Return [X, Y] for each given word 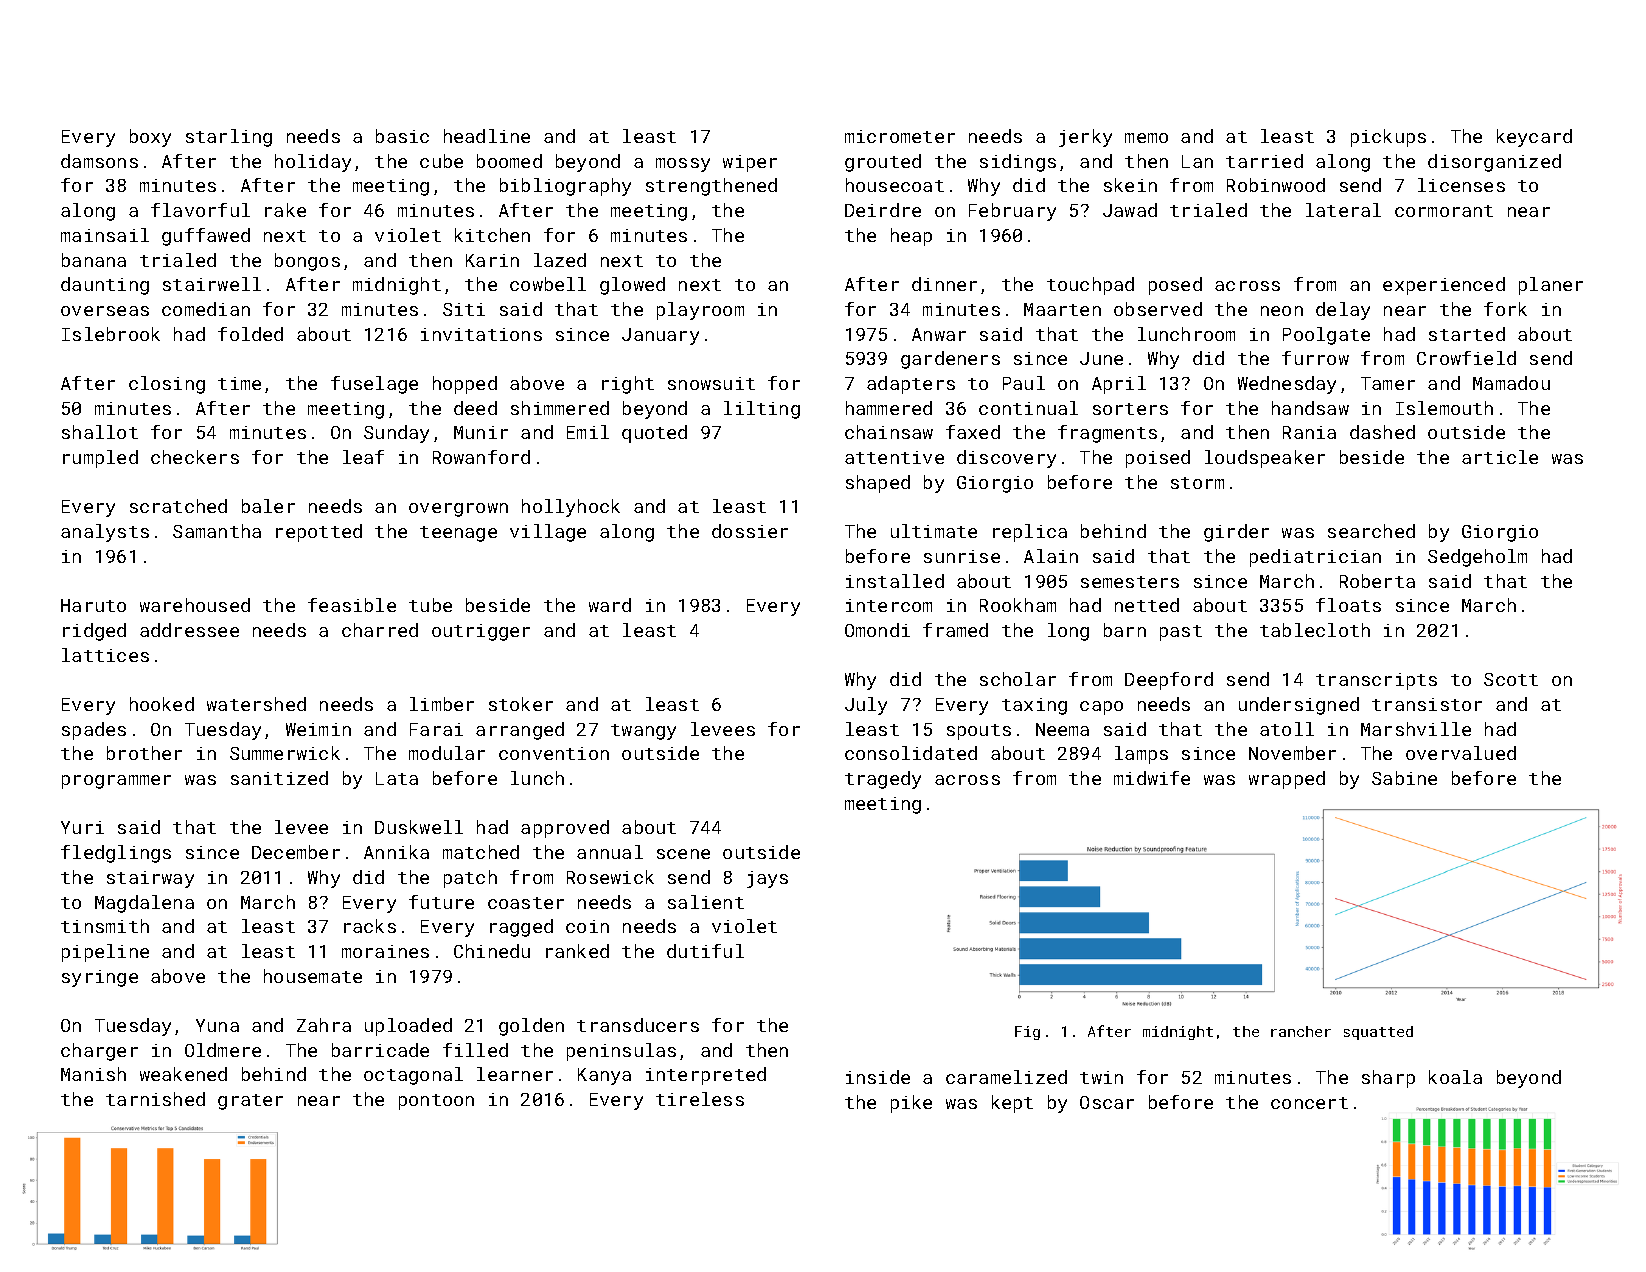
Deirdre [883, 210]
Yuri [82, 827]
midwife [1152, 778]
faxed [973, 432]
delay [1343, 311]
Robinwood [1276, 185]
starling [229, 138]
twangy [643, 732]
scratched [178, 506]
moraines [385, 951]
